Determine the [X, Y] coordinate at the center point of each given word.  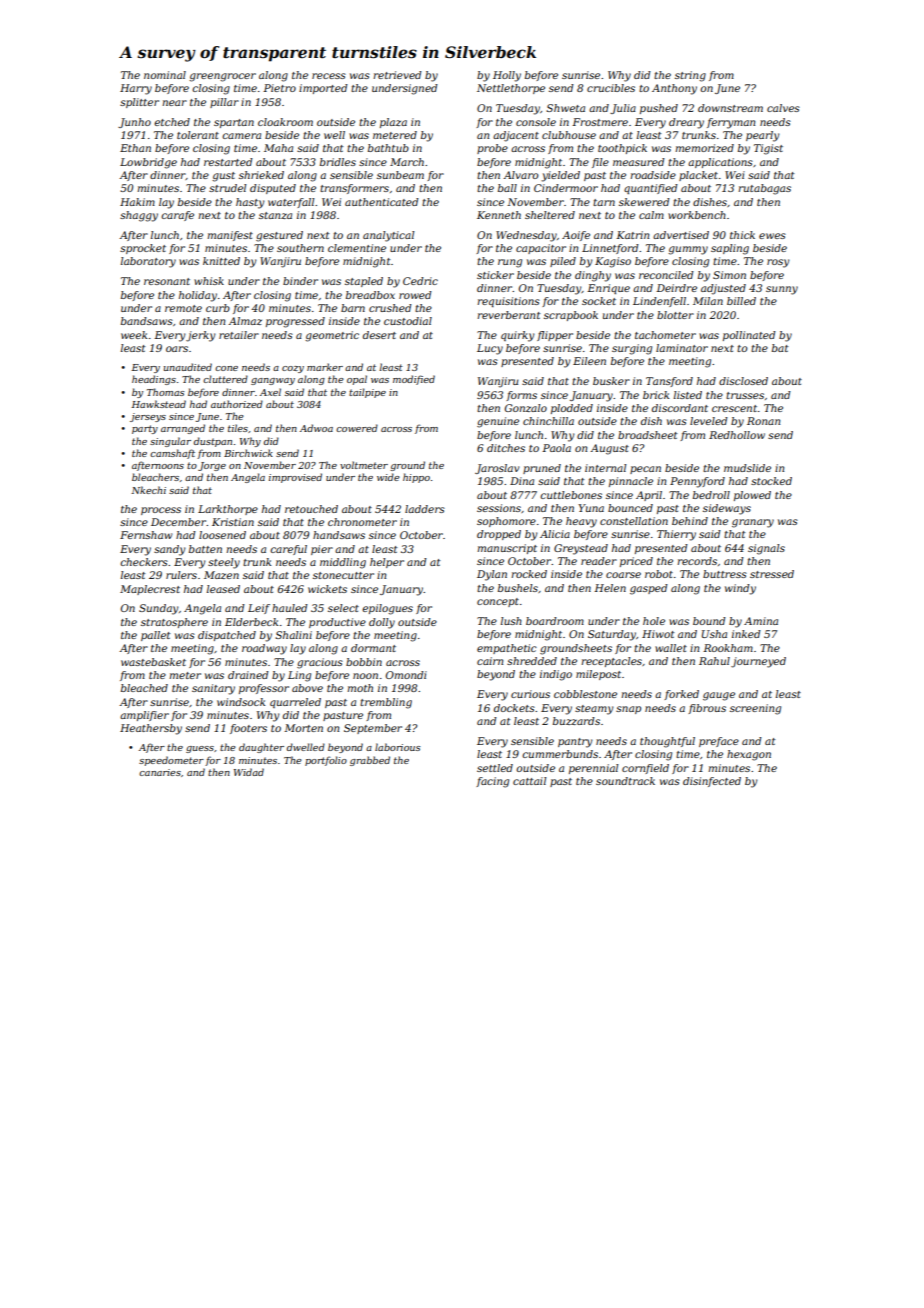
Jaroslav [497, 469]
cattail [529, 781]
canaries [160, 772]
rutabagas [764, 189]
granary [753, 523]
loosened [222, 535]
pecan [645, 470]
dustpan [213, 442]
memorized [704, 148]
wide [388, 477]
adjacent [516, 136]
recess [329, 76]
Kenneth [499, 215]
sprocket [143, 249]
